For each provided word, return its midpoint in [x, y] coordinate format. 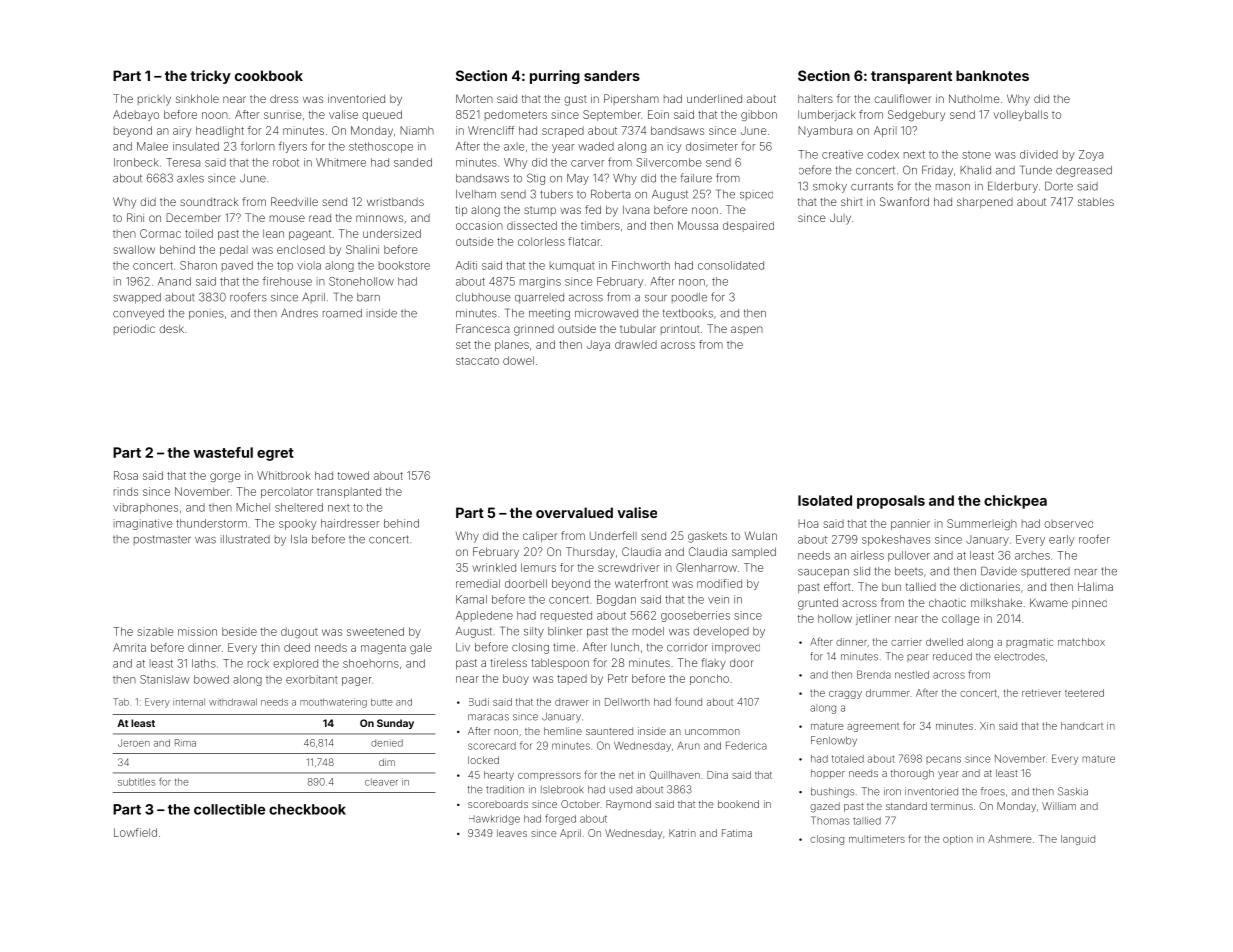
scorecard [492, 746]
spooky [297, 524]
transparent [911, 77]
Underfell [613, 535]
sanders [612, 75]
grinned [534, 330]
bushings [832, 792]
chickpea [1015, 502]
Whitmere [341, 162]
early [1061, 540]
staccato [477, 361]
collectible [229, 809]
